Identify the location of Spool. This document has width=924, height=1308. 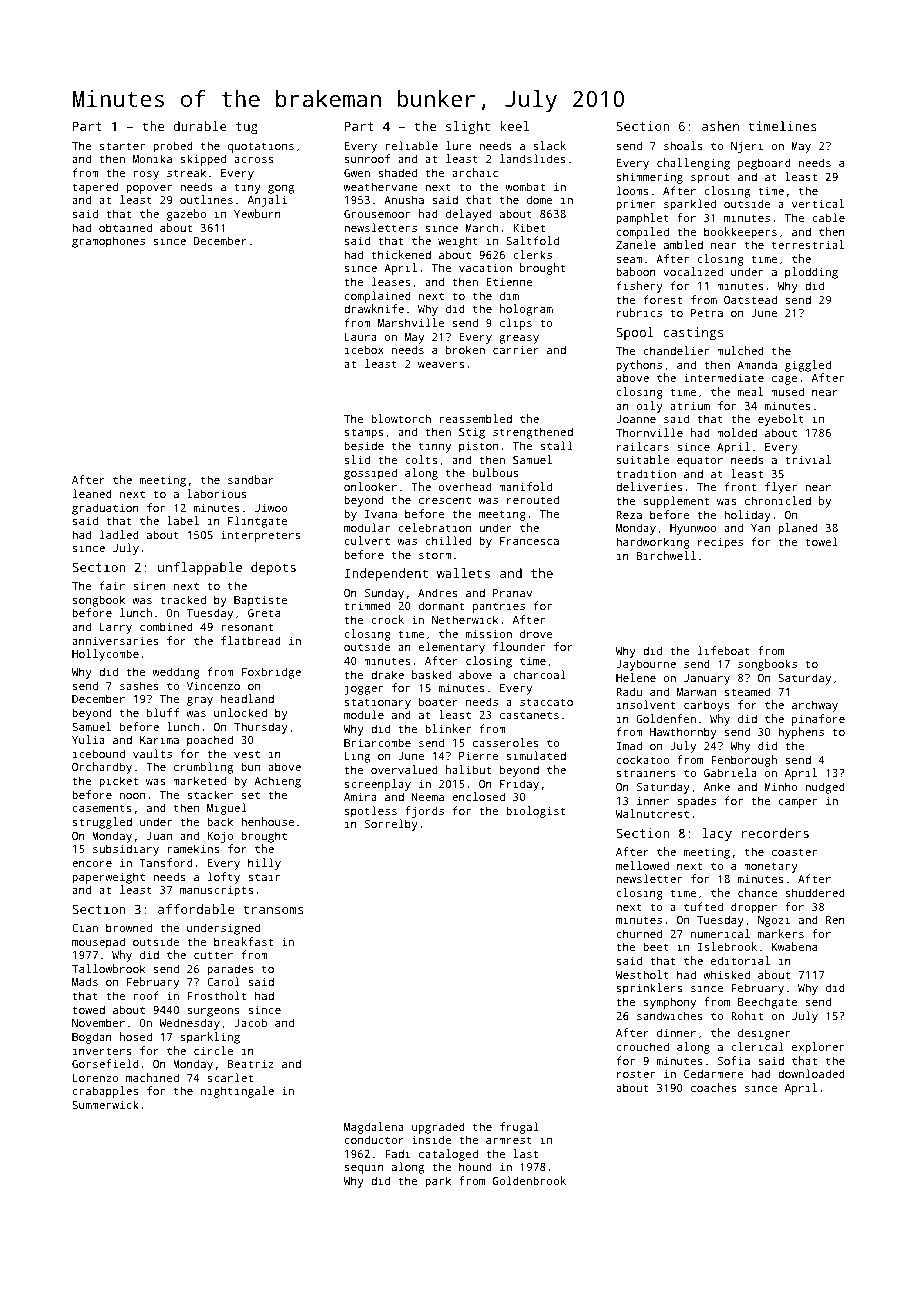
(635, 333).
